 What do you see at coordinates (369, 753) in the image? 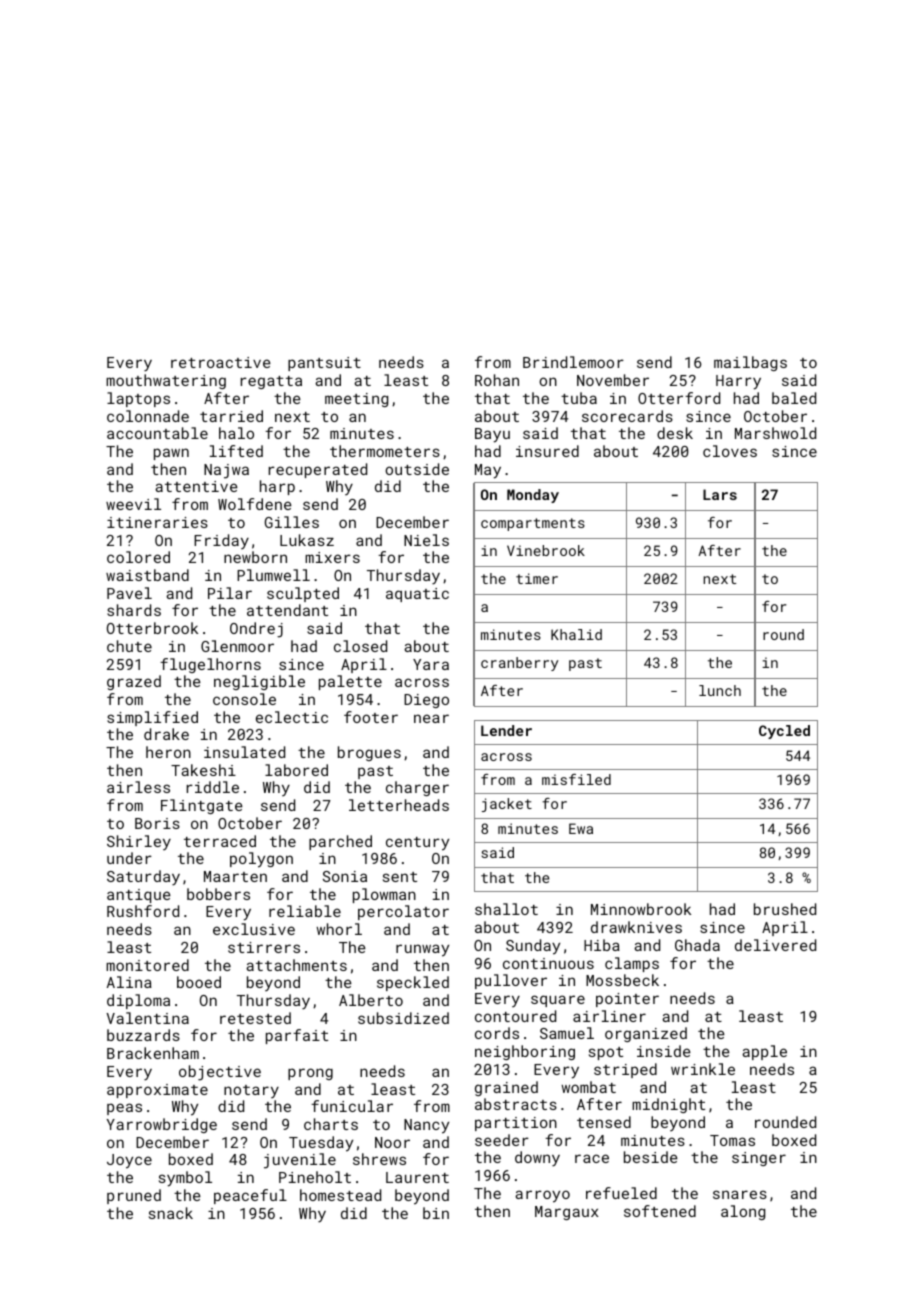
I see `brogues` at bounding box center [369, 753].
